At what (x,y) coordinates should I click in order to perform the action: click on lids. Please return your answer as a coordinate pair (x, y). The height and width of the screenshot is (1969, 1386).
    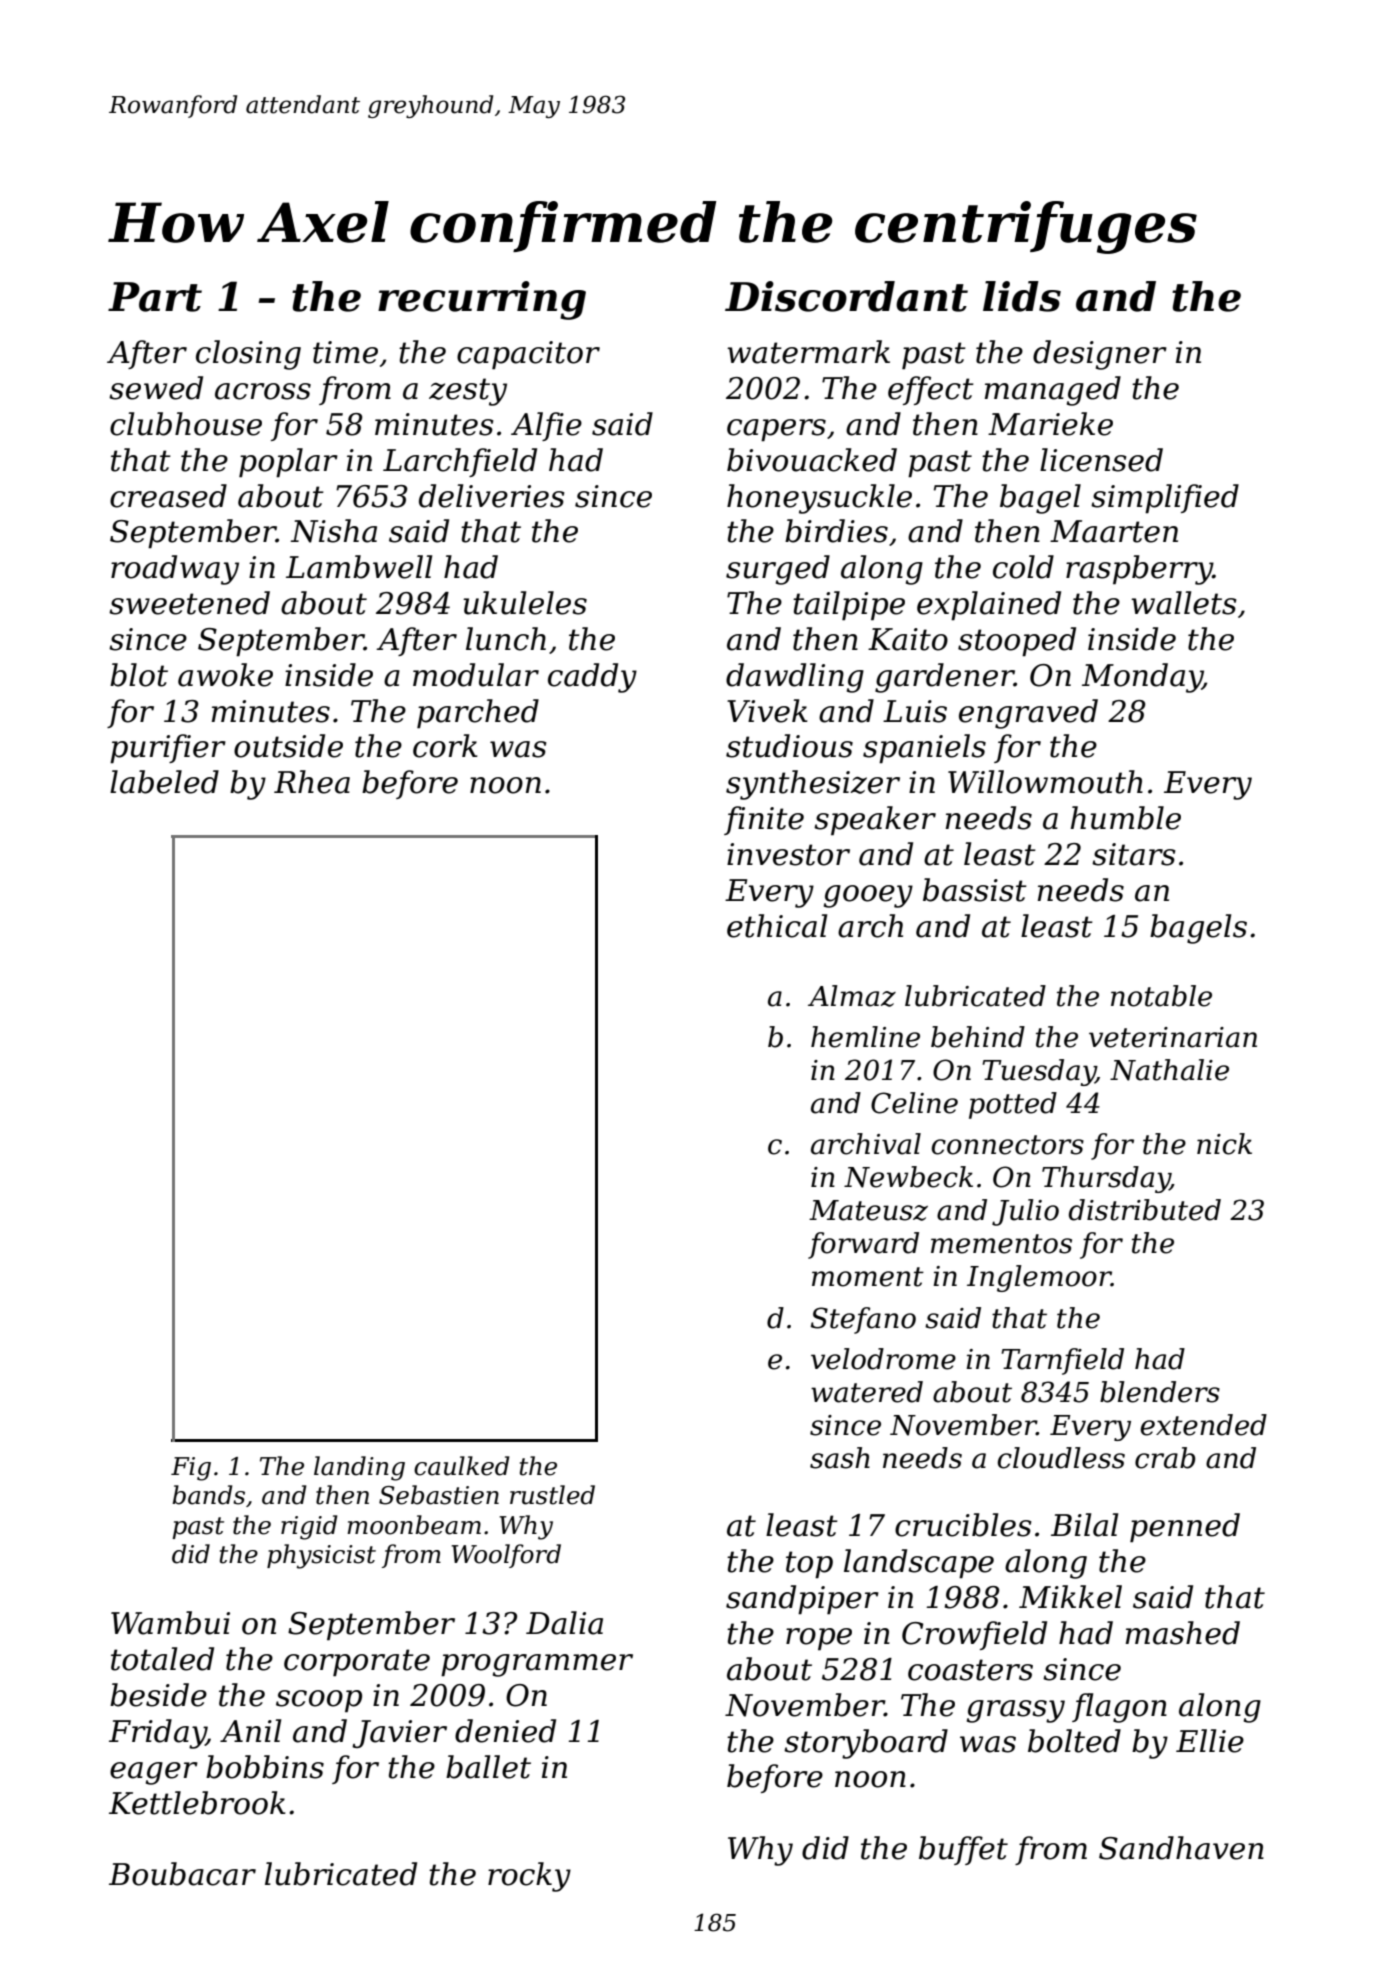
    Looking at the image, I should click on (1022, 296).
